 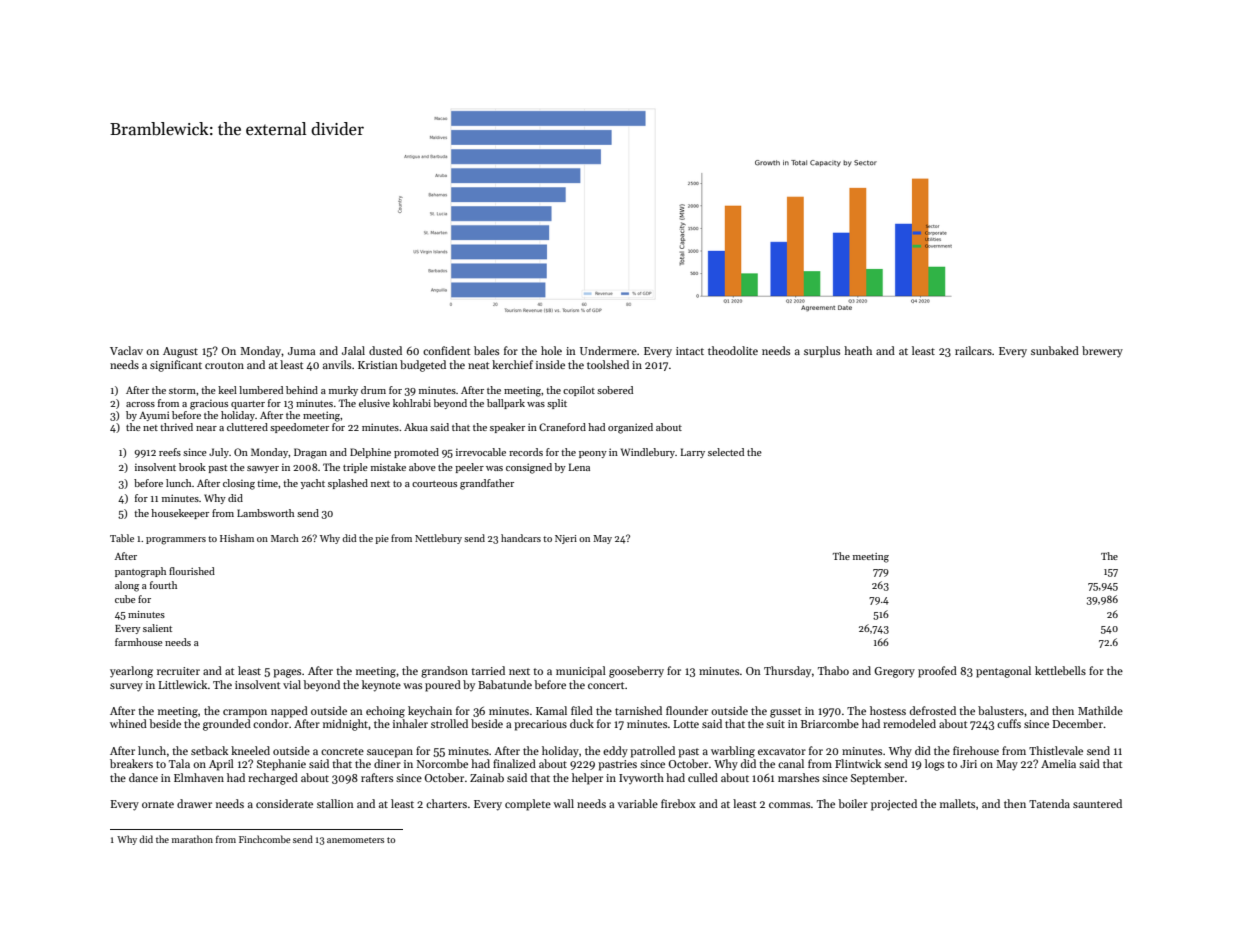 I want to click on sunbaked, so click(x=1055, y=350).
